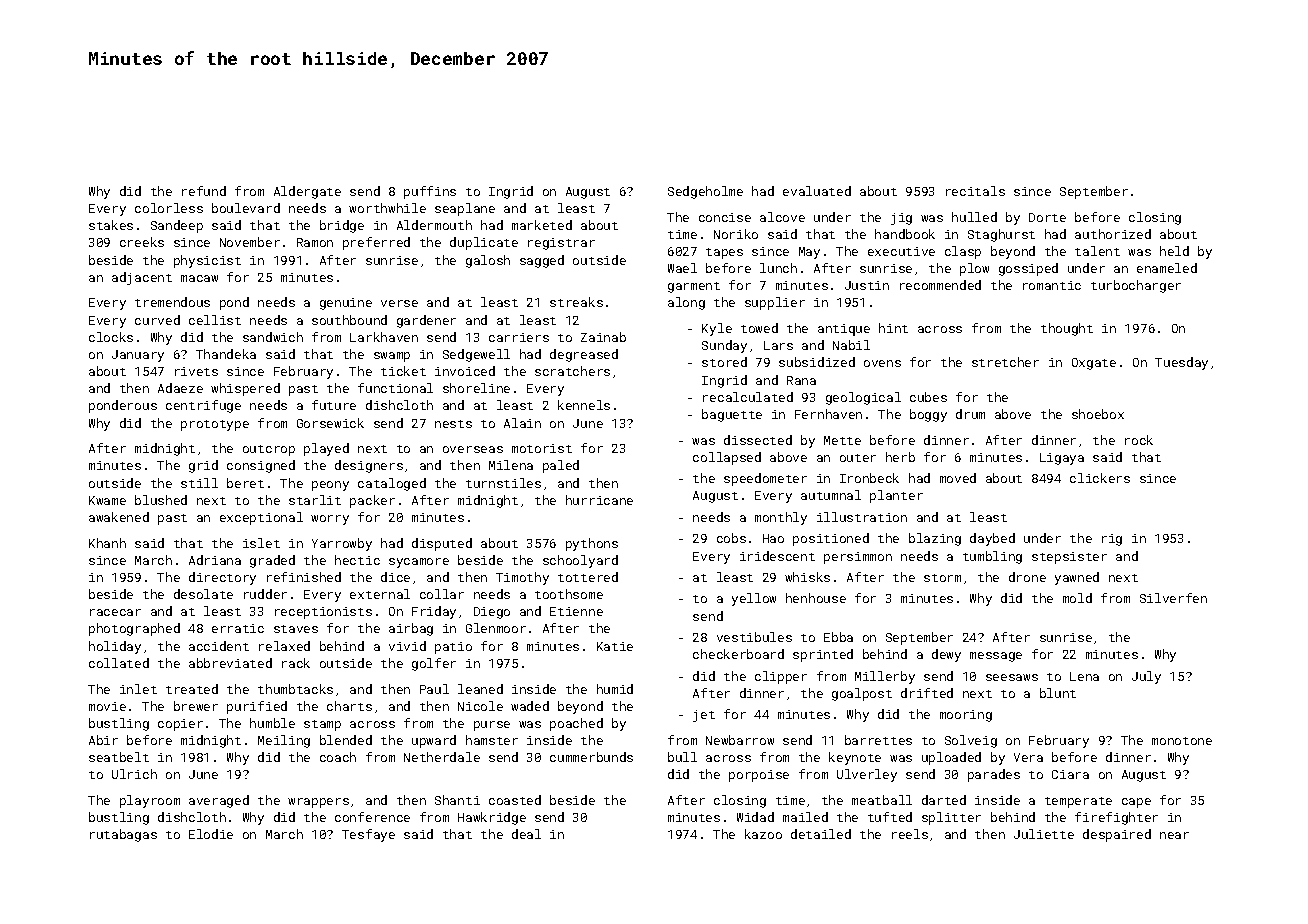 This screenshot has width=1308, height=924. What do you see at coordinates (724, 362) in the screenshot?
I see `stored` at bounding box center [724, 362].
